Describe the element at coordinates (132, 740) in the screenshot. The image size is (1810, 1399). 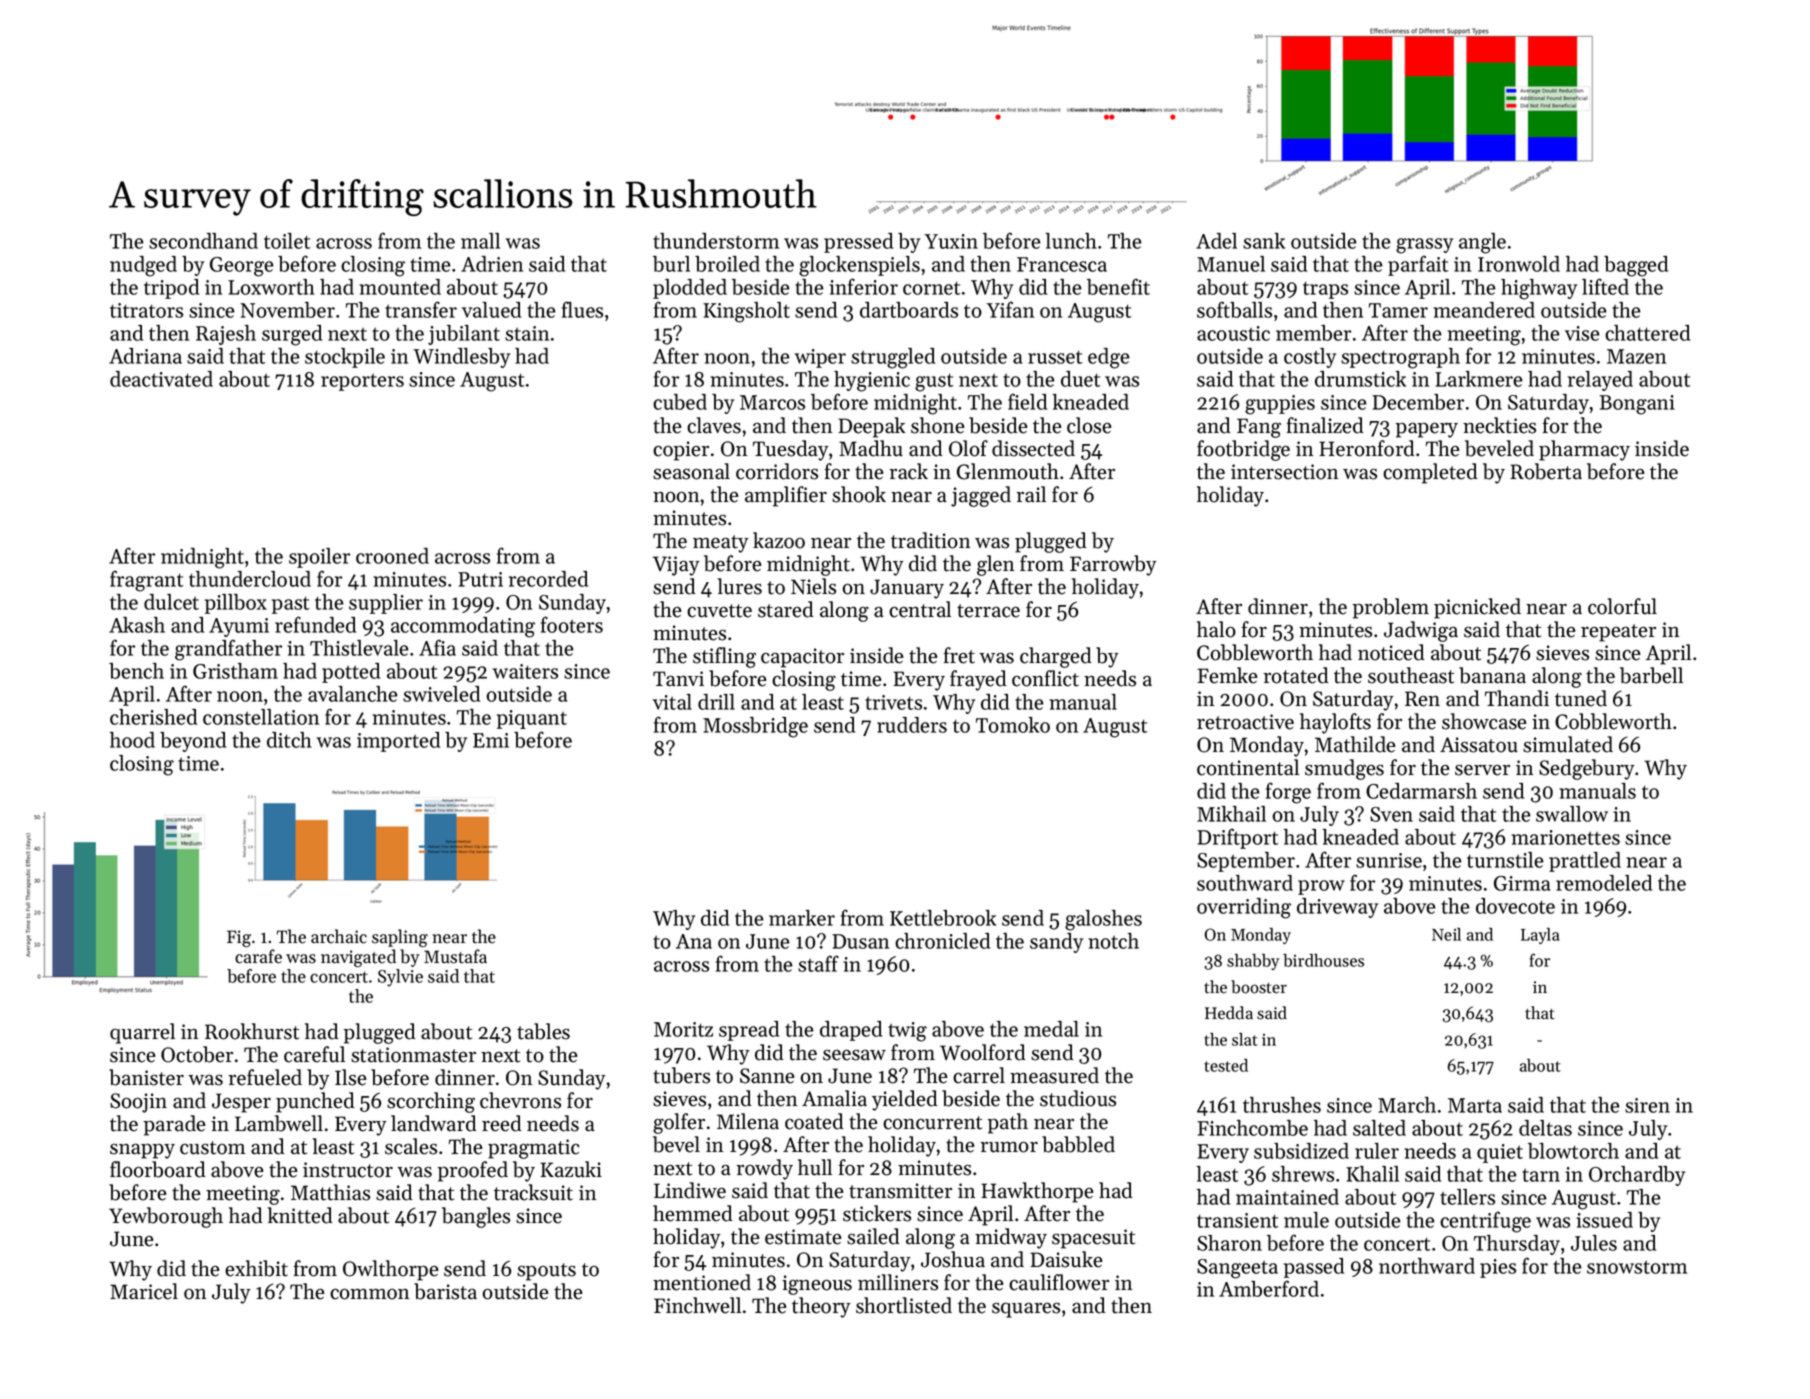
I see `hood` at that location.
